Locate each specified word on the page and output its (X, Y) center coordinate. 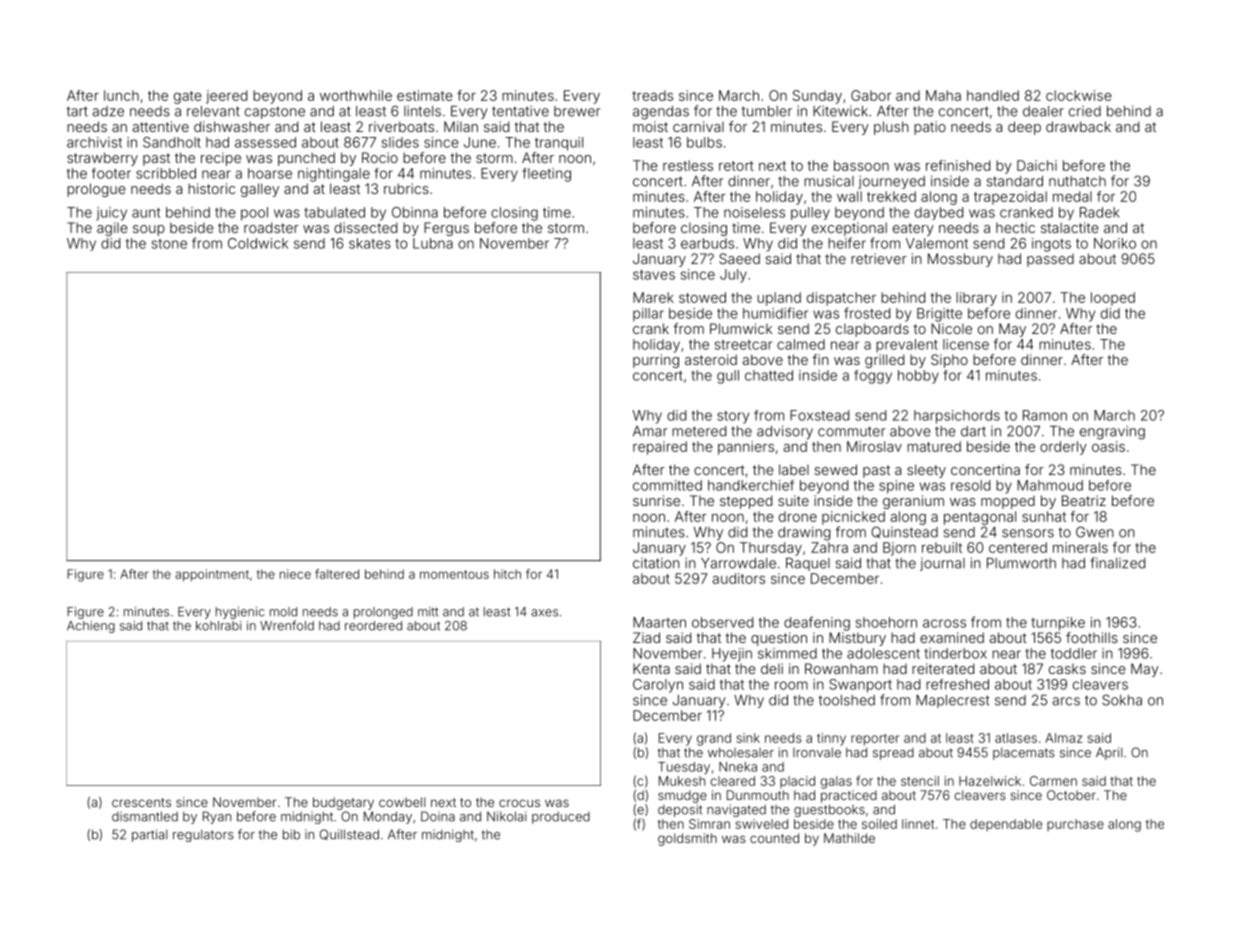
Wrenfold (287, 625)
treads (652, 95)
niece (295, 574)
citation (656, 563)
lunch (121, 95)
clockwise (1079, 95)
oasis (1108, 446)
